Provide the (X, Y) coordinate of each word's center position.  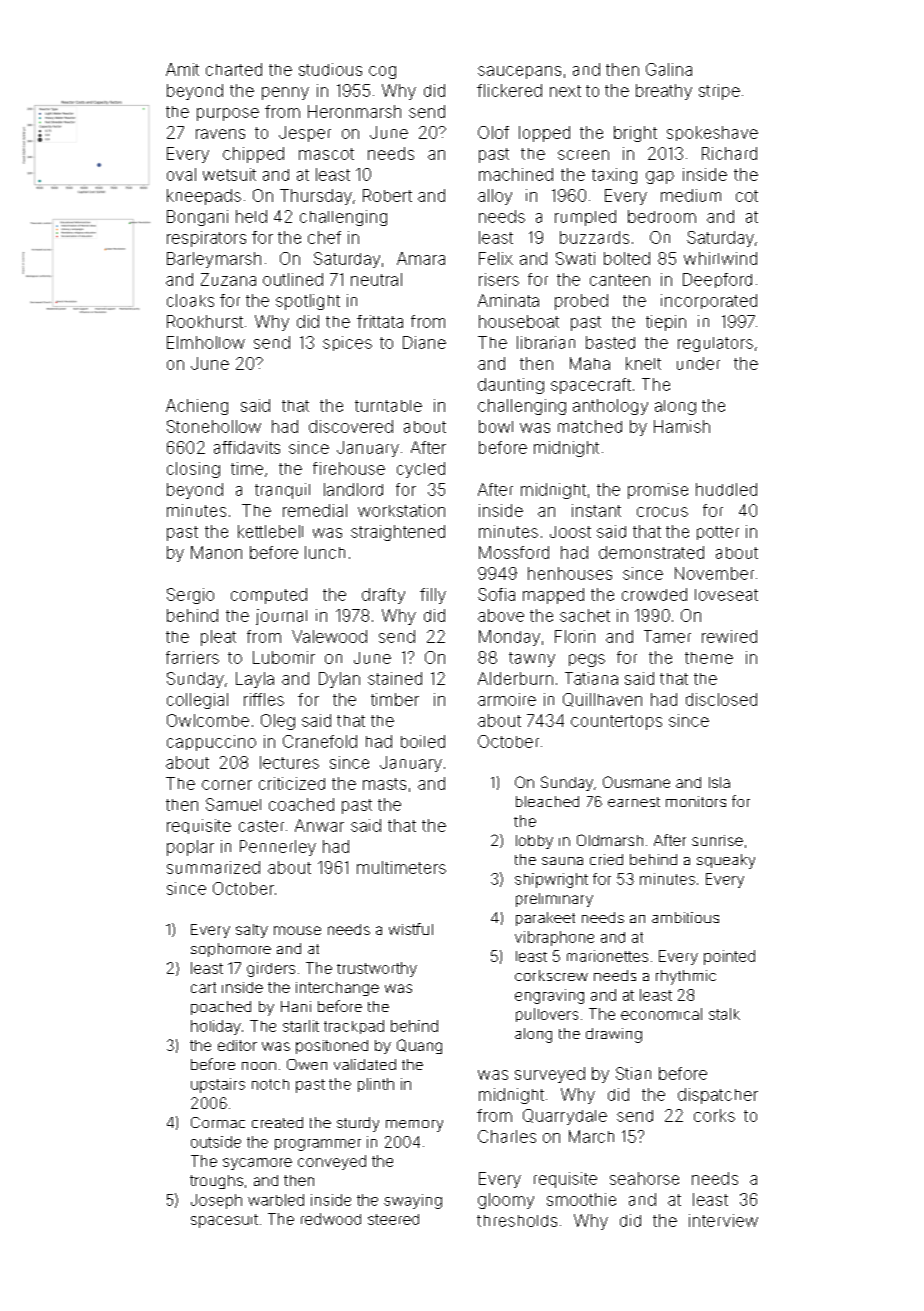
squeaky (726, 861)
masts (384, 784)
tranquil (282, 491)
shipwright (551, 880)
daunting (511, 386)
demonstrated (651, 552)
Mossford (514, 552)
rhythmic (686, 977)
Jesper (305, 134)
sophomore (231, 950)
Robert (387, 195)
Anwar (319, 825)
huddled (726, 489)
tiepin (666, 323)
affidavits (247, 447)
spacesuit (224, 1221)
